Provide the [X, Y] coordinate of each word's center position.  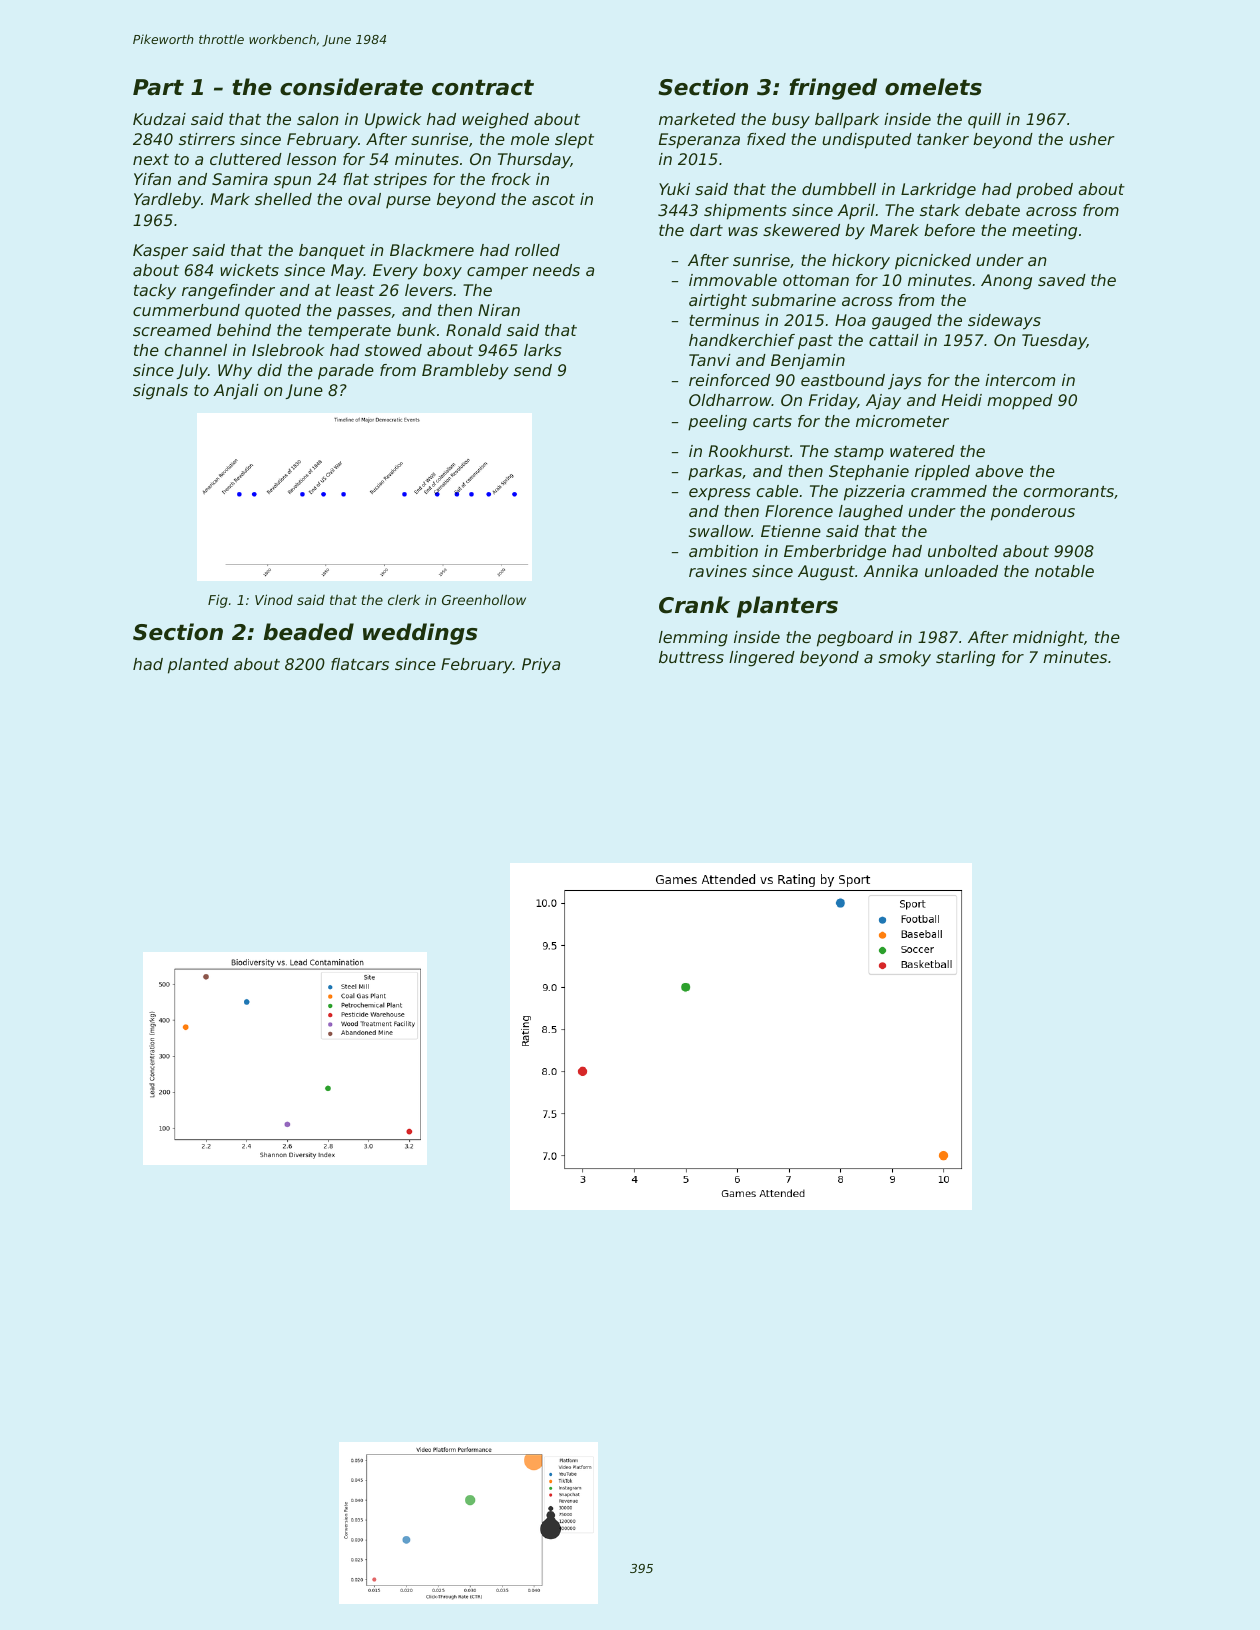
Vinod [274, 599]
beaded [308, 632]
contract [483, 88]
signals [160, 392]
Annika [890, 571]
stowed [393, 350]
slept [574, 140]
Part [158, 87]
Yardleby [167, 201]
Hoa [850, 320]
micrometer [902, 421]
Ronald [474, 330]
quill [984, 120]
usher [1092, 139]
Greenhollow [484, 599]
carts [772, 421]
